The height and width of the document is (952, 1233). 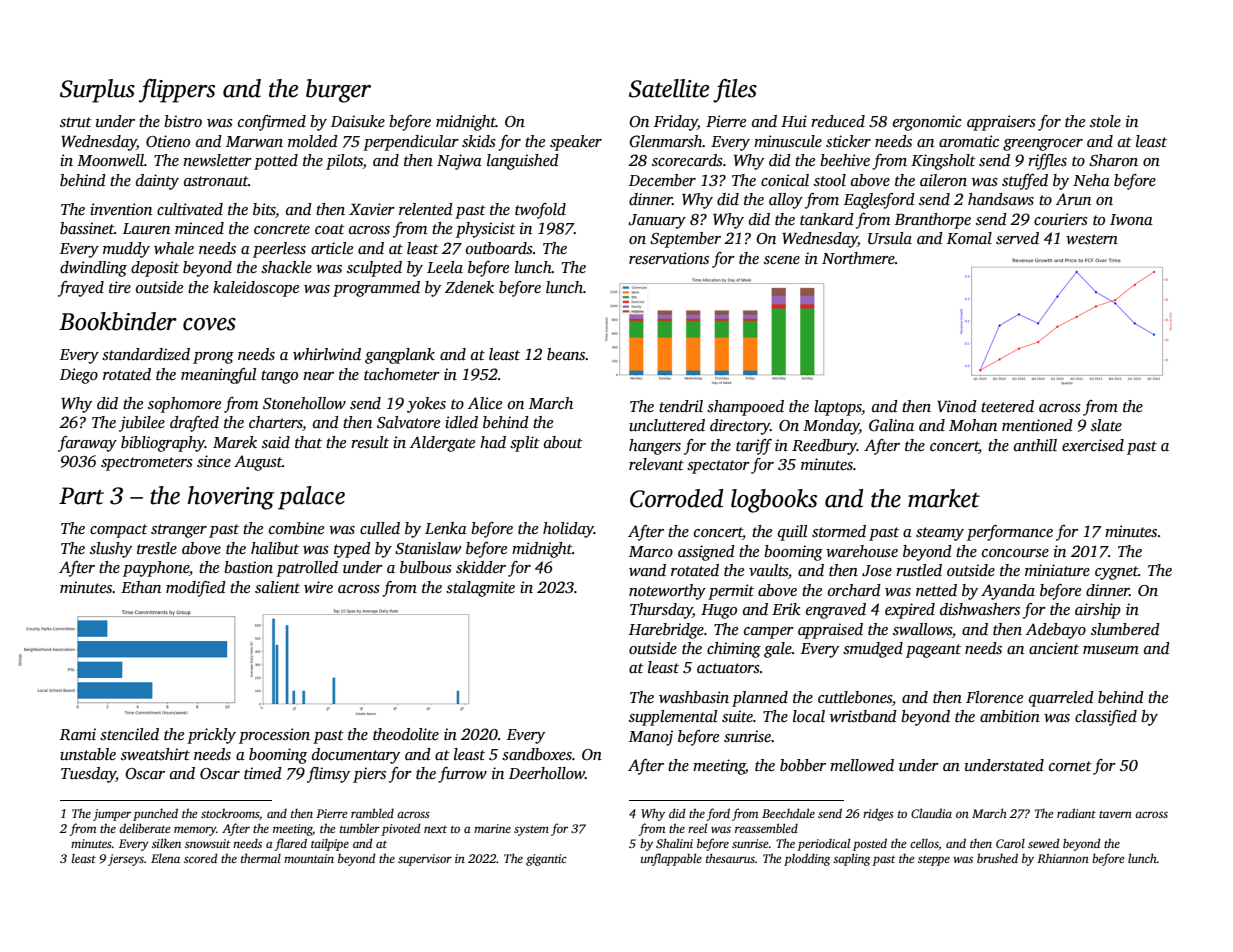 What do you see at coordinates (1131, 219) in the document?
I see `Iwona` at bounding box center [1131, 219].
